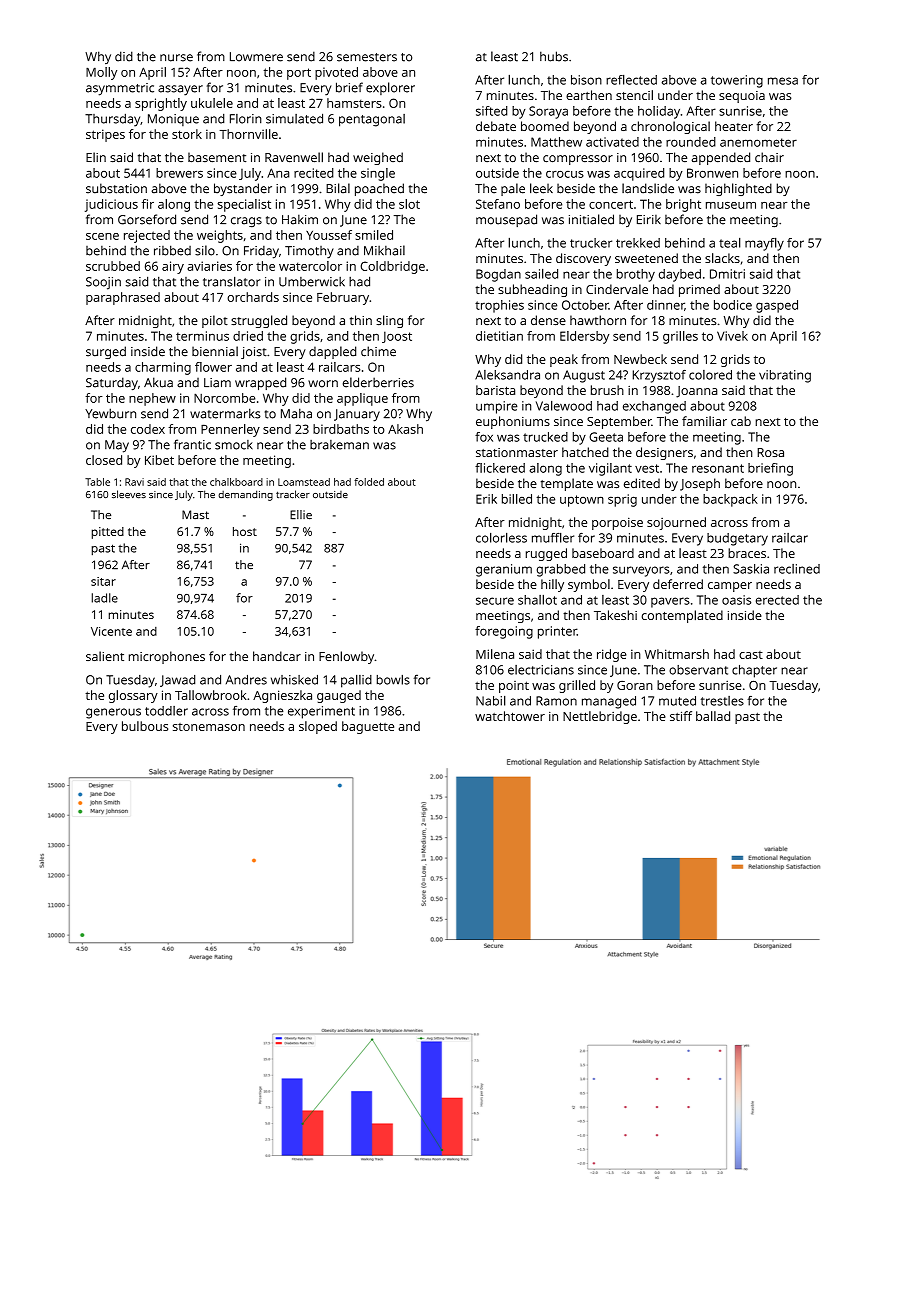 The image size is (908, 1316). Describe the element at coordinates (499, 306) in the screenshot. I see `trophies` at that location.
